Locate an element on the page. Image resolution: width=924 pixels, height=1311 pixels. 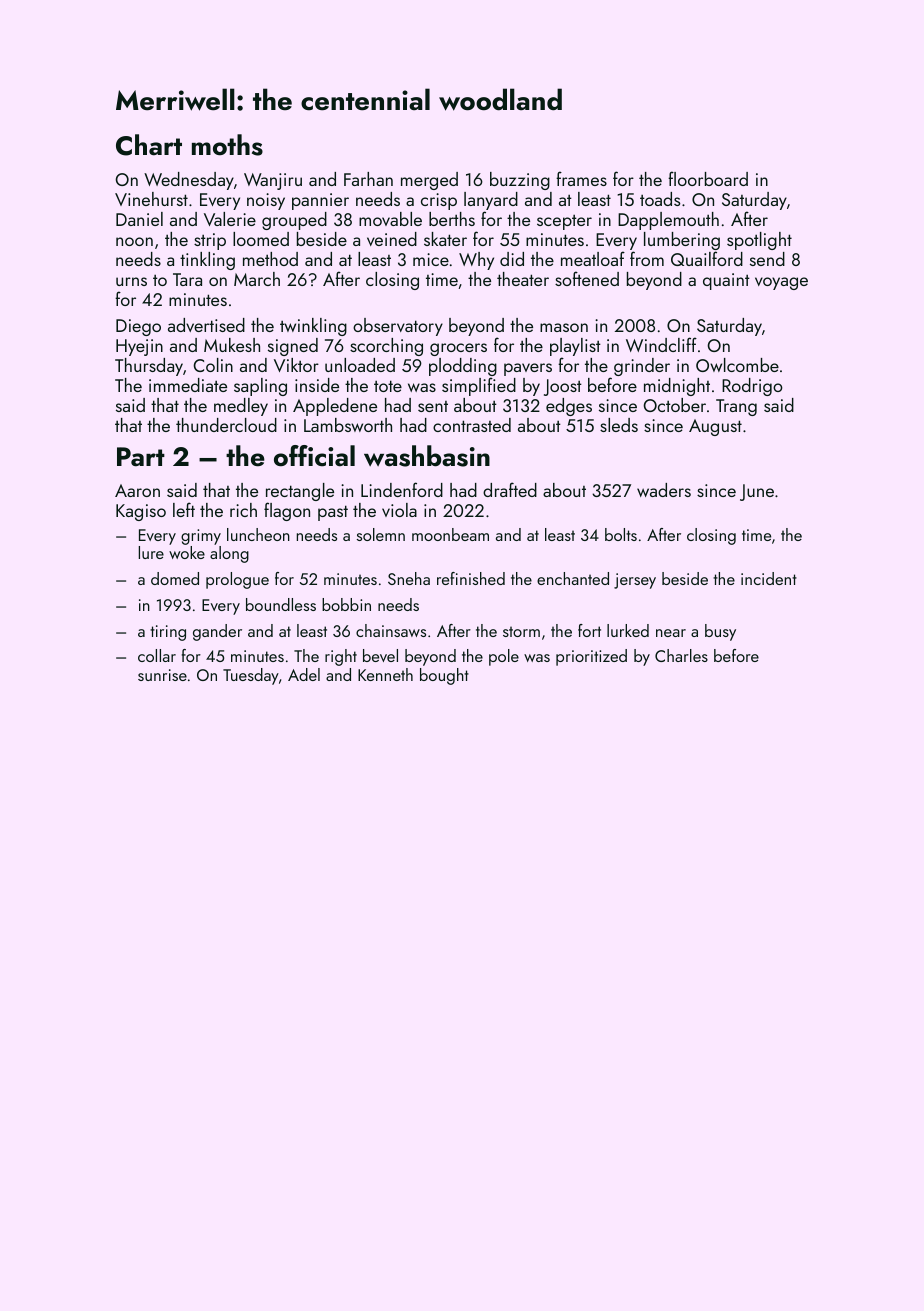
Owlcombe is located at coordinates (737, 365).
